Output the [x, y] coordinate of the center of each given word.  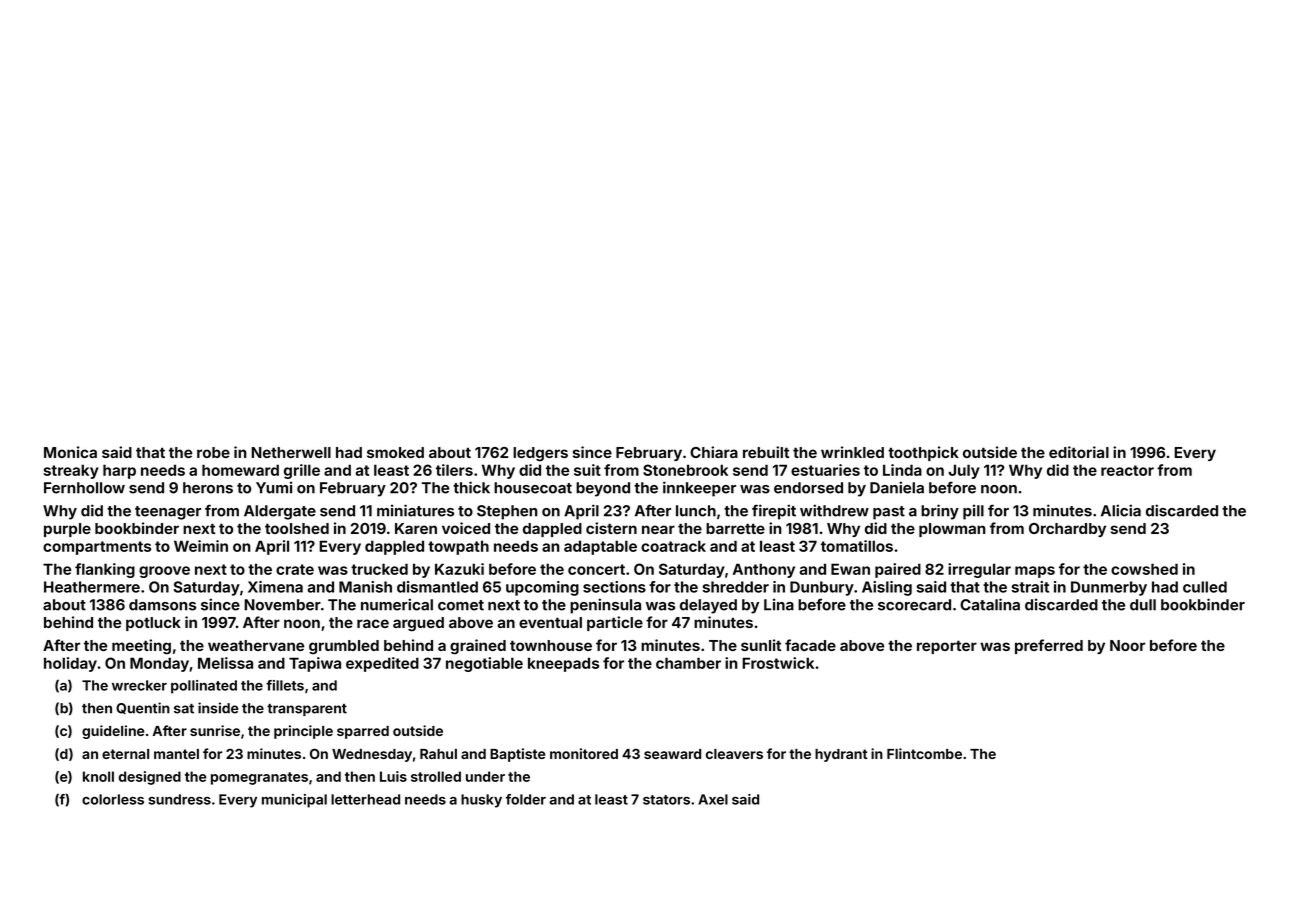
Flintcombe [924, 753]
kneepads [563, 664]
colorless [113, 799]
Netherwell [291, 452]
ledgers [540, 454]
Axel [713, 799]
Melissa [225, 663]
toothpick [923, 453]
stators [666, 800]
